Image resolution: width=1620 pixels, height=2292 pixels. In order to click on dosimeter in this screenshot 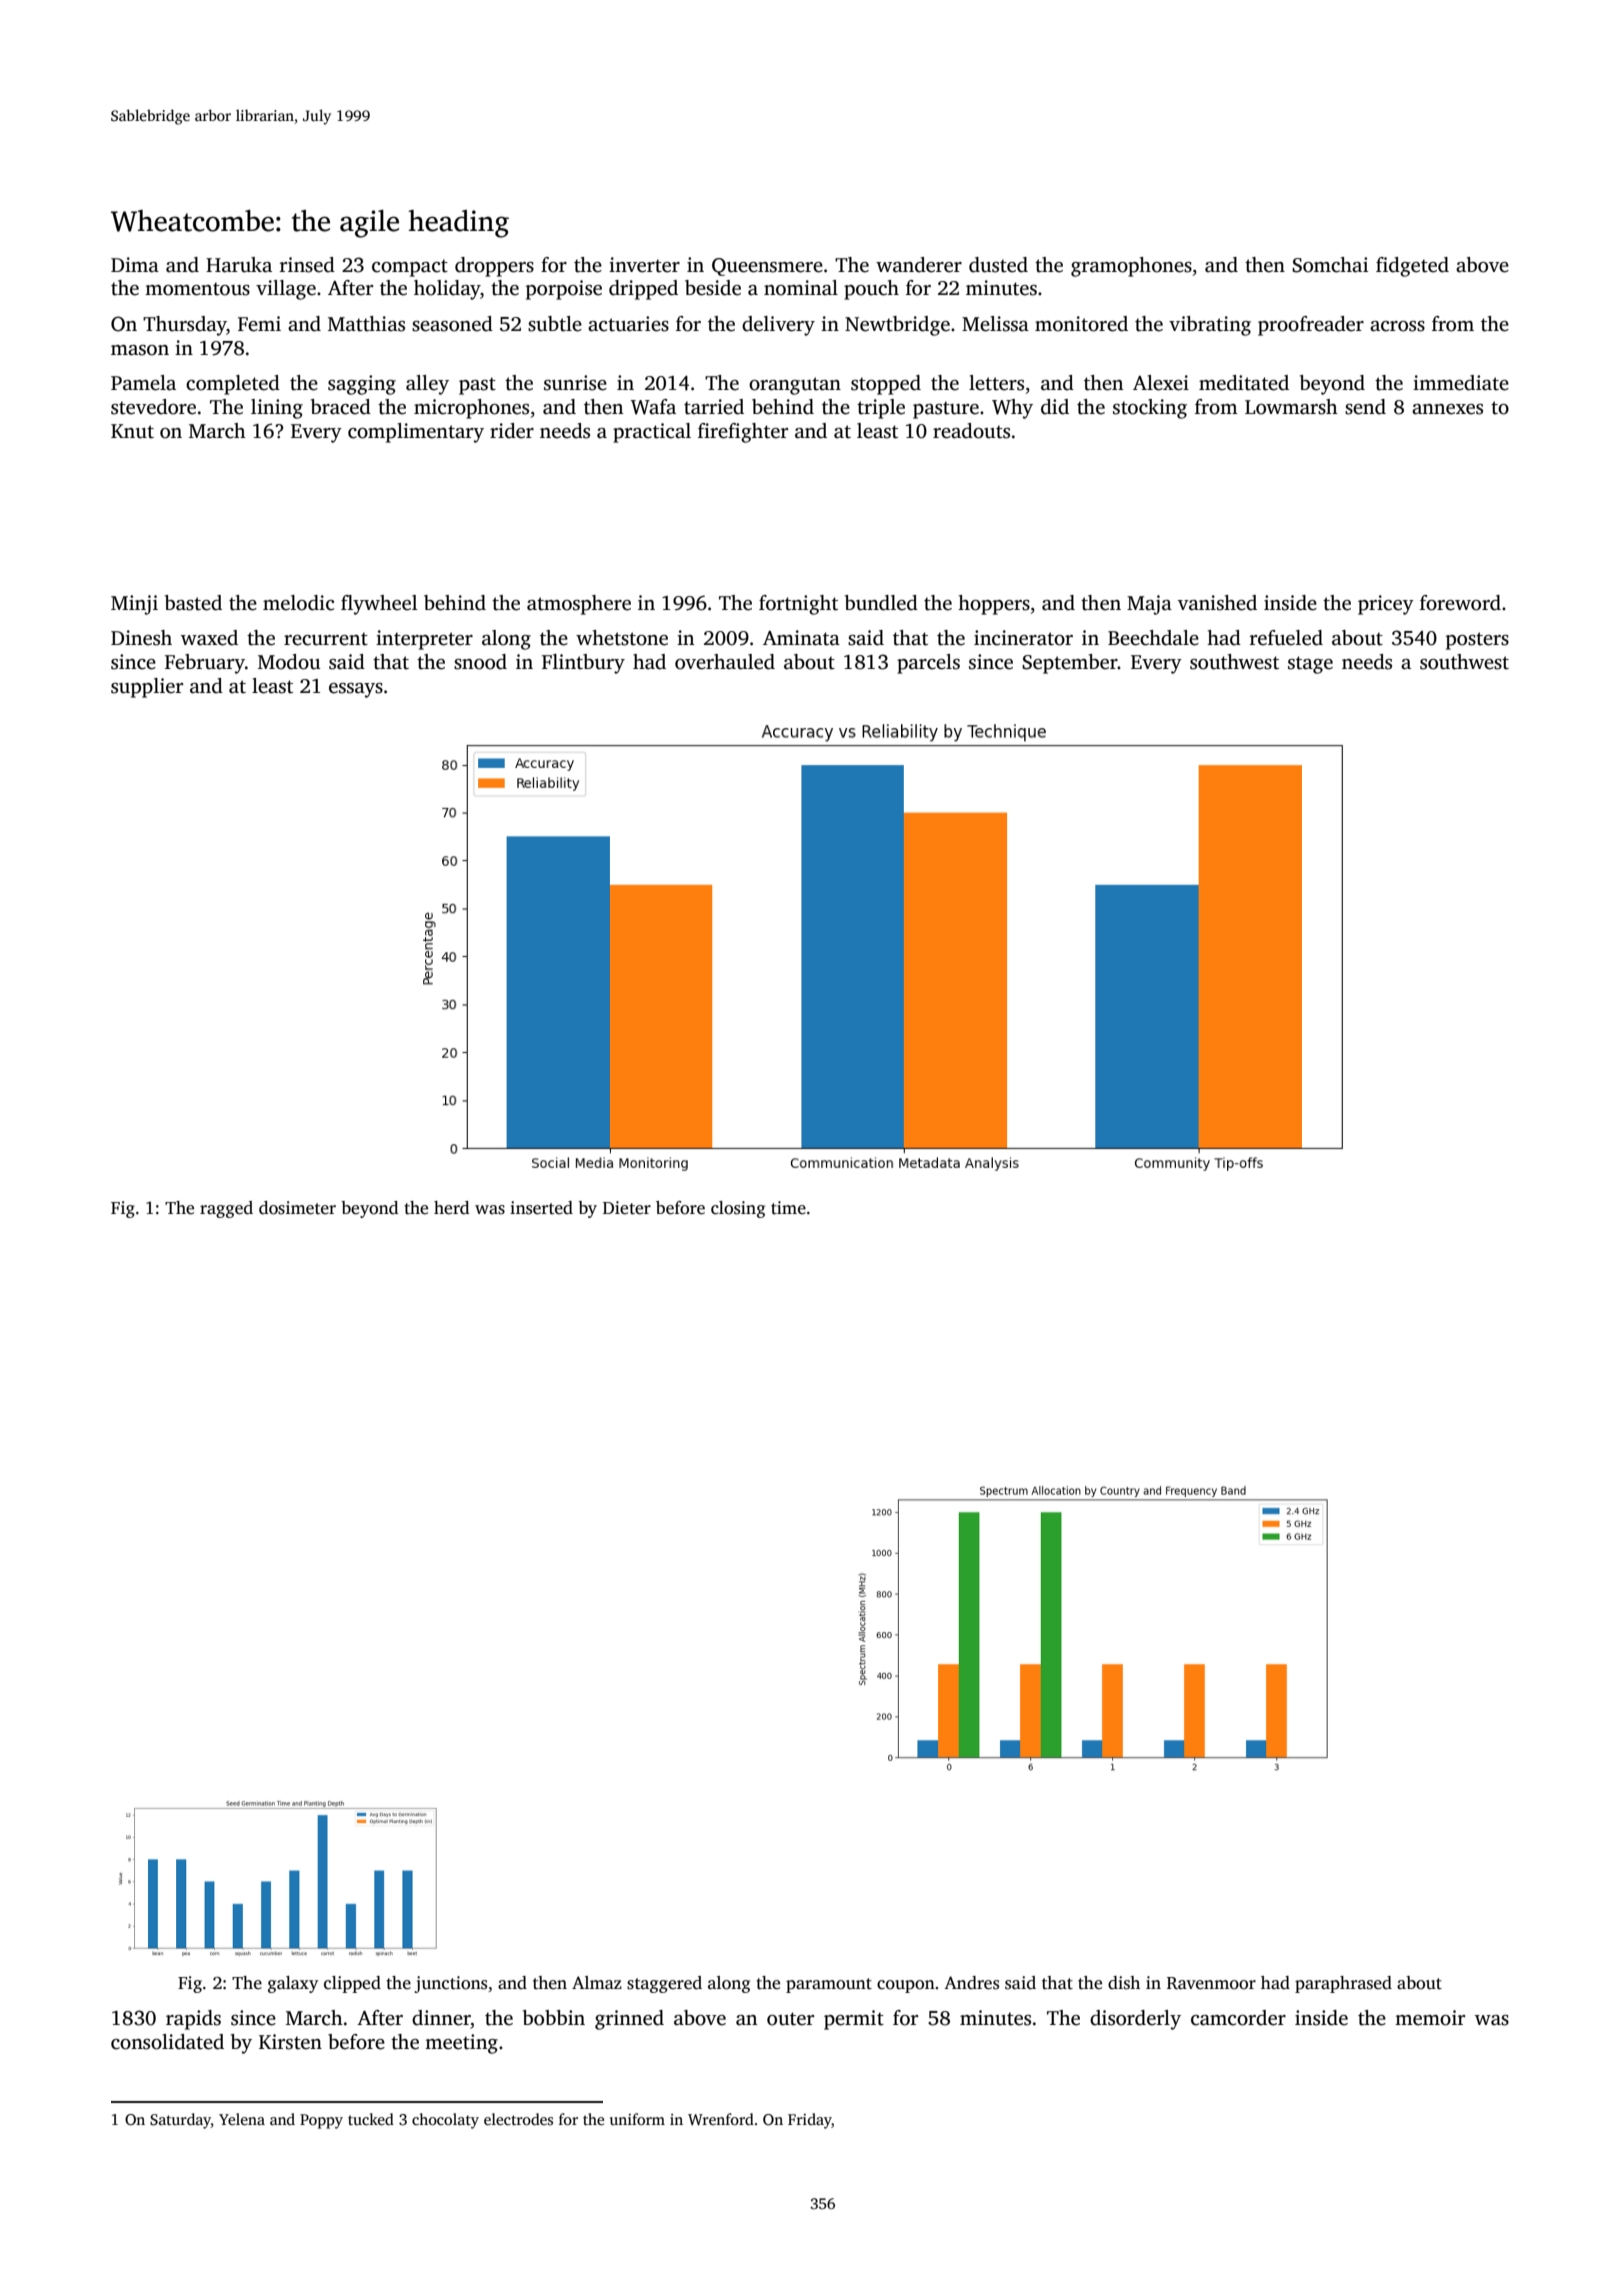, I will do `click(297, 1208)`.
